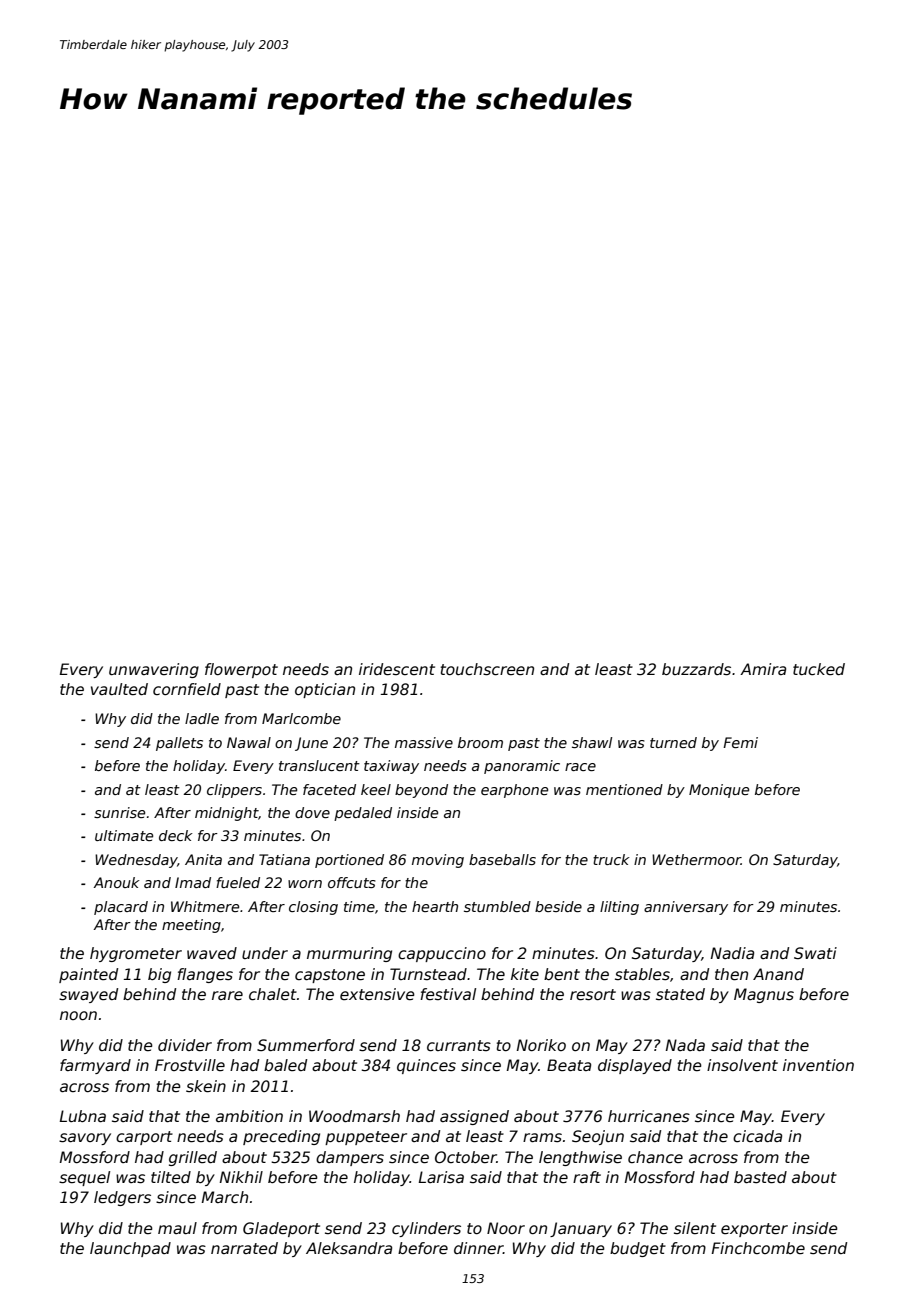 The image size is (924, 1308). I want to click on iridescent, so click(397, 669).
